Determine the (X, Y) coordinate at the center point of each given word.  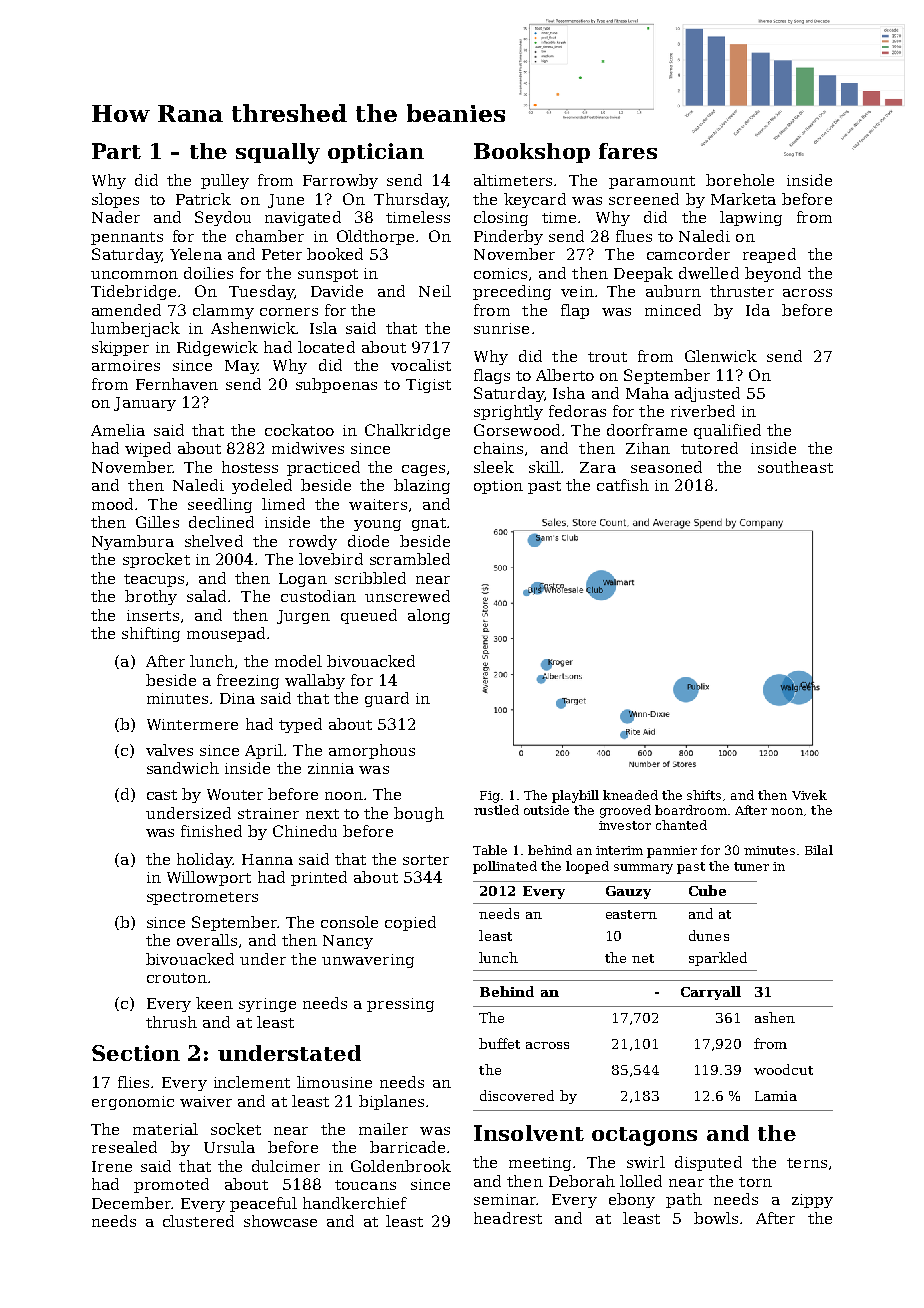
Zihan (648, 448)
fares (628, 151)
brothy (151, 597)
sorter (426, 860)
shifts (704, 795)
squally (278, 153)
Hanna (267, 859)
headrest (508, 1218)
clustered (198, 1221)
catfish (623, 485)
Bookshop (532, 153)
